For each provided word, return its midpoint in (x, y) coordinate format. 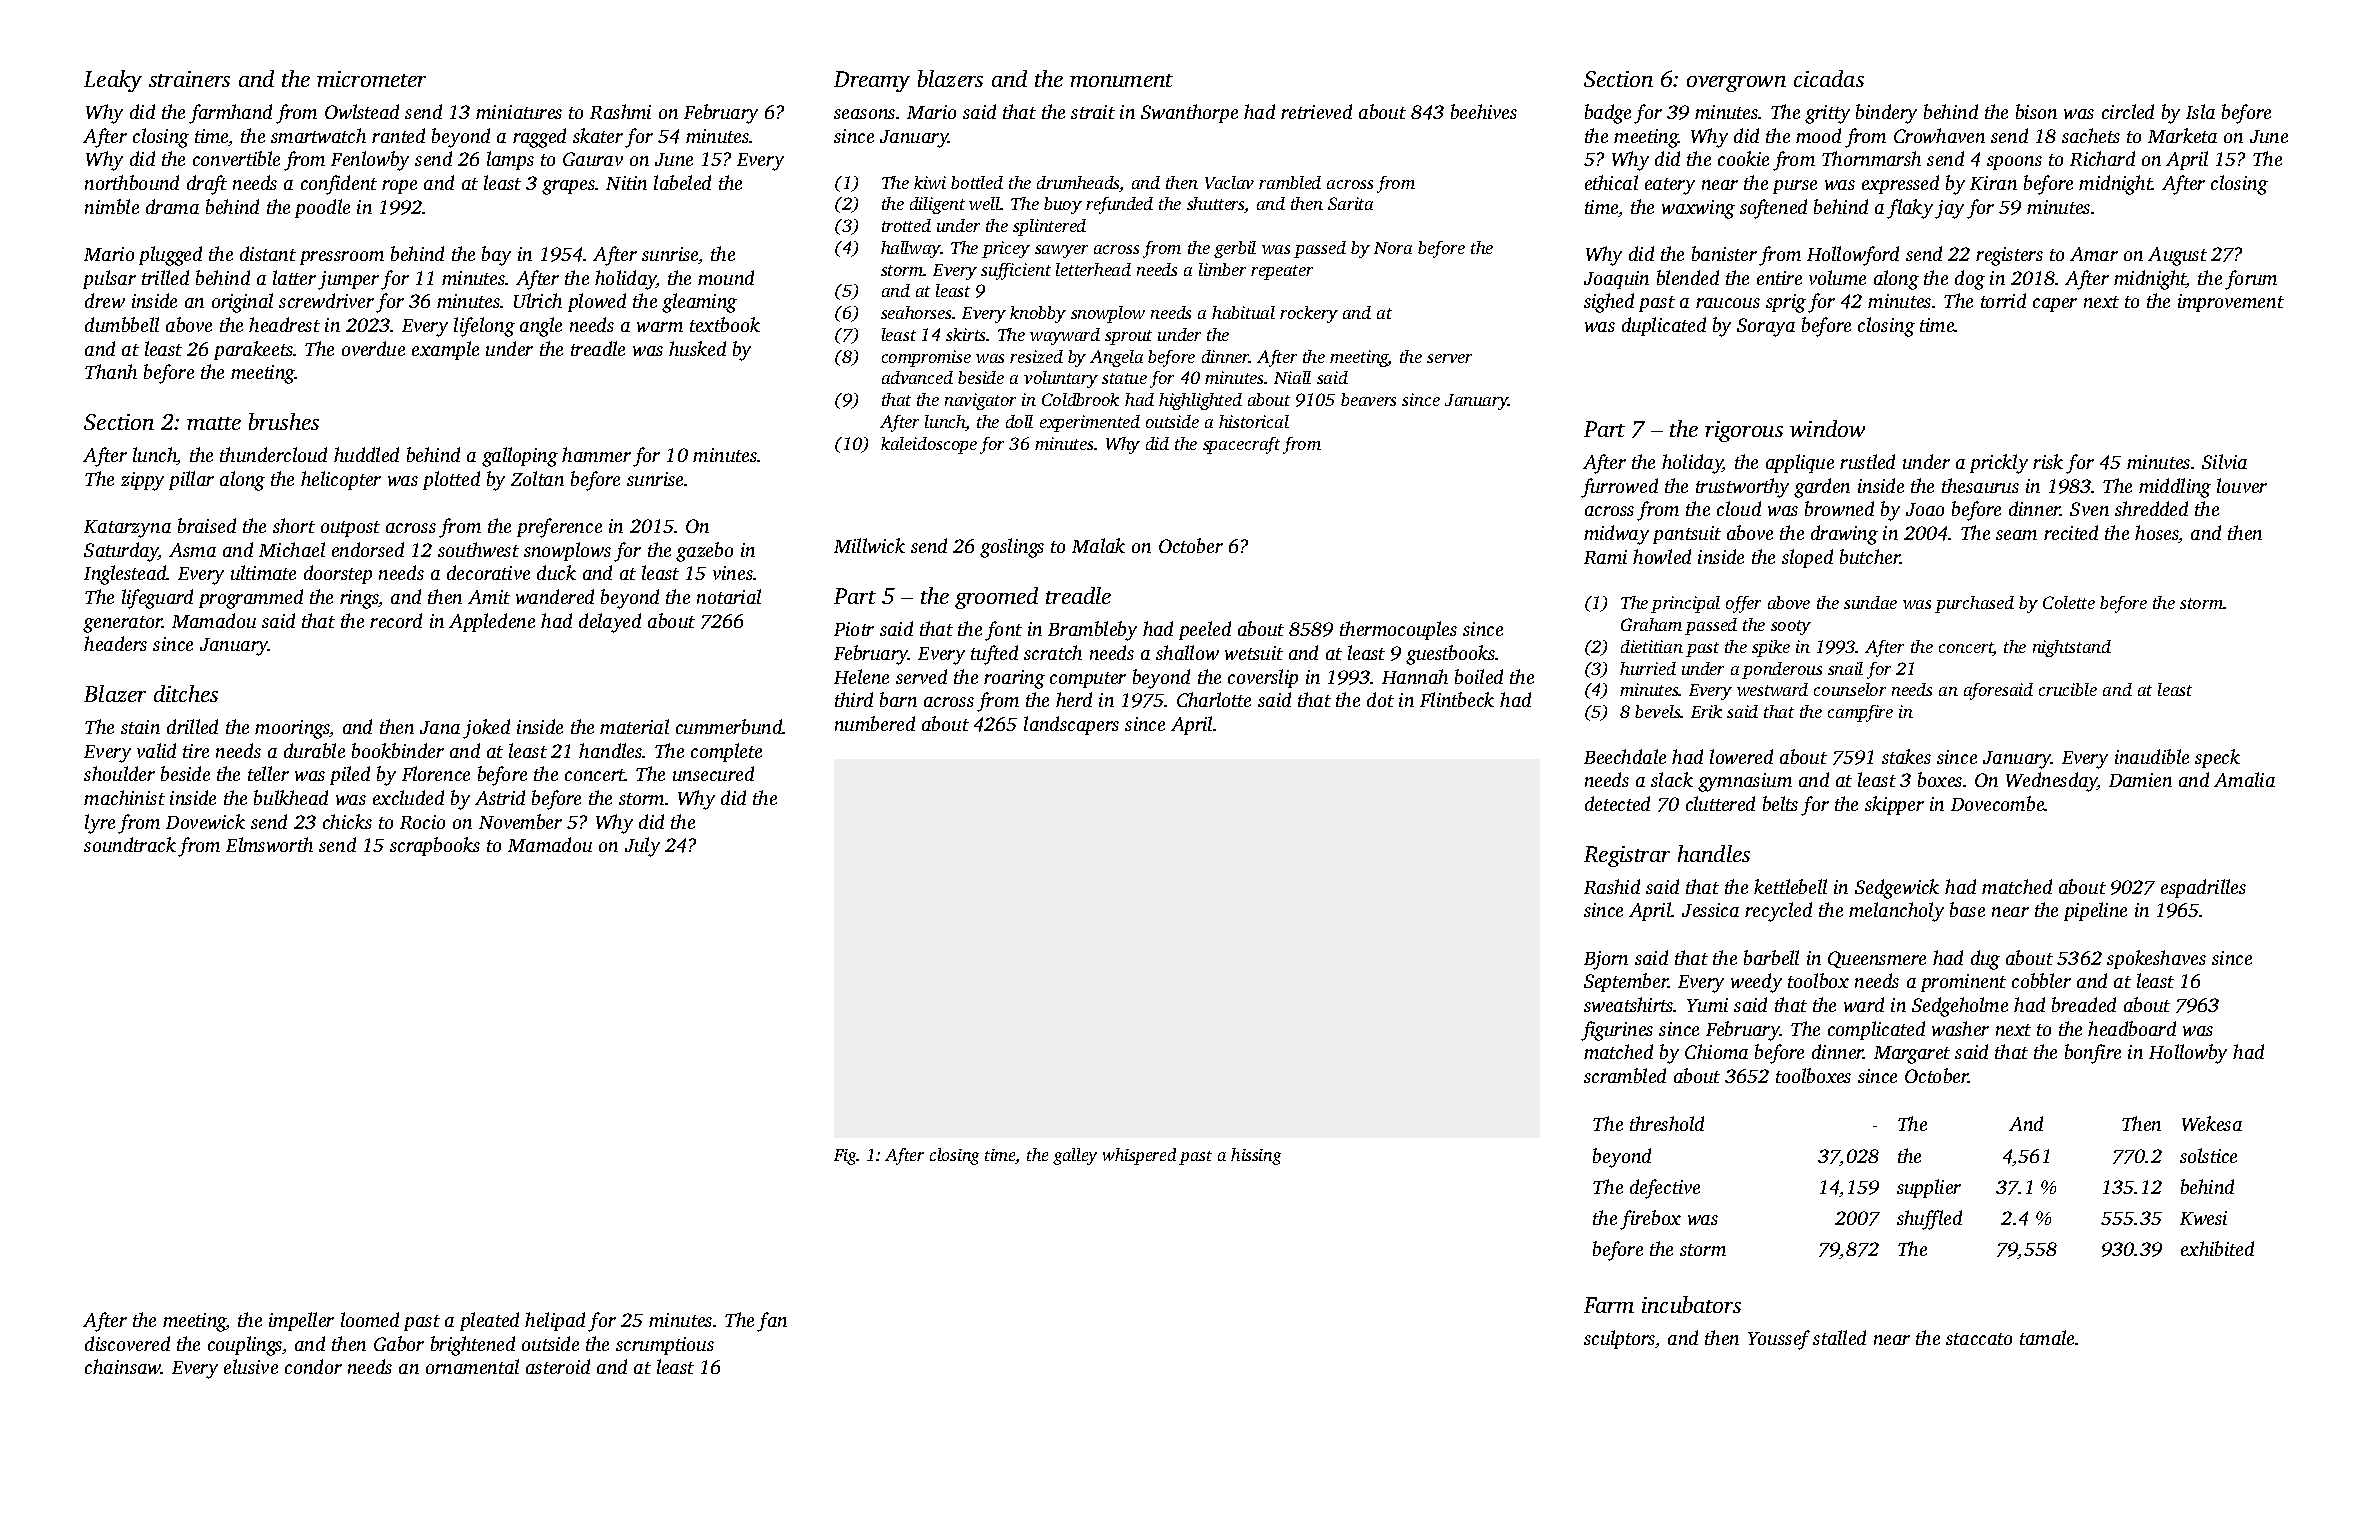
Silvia (2224, 461)
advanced (917, 377)
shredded (2151, 508)
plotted (451, 480)
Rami (1605, 557)
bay (496, 256)
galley (1075, 1156)
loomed (370, 1319)
